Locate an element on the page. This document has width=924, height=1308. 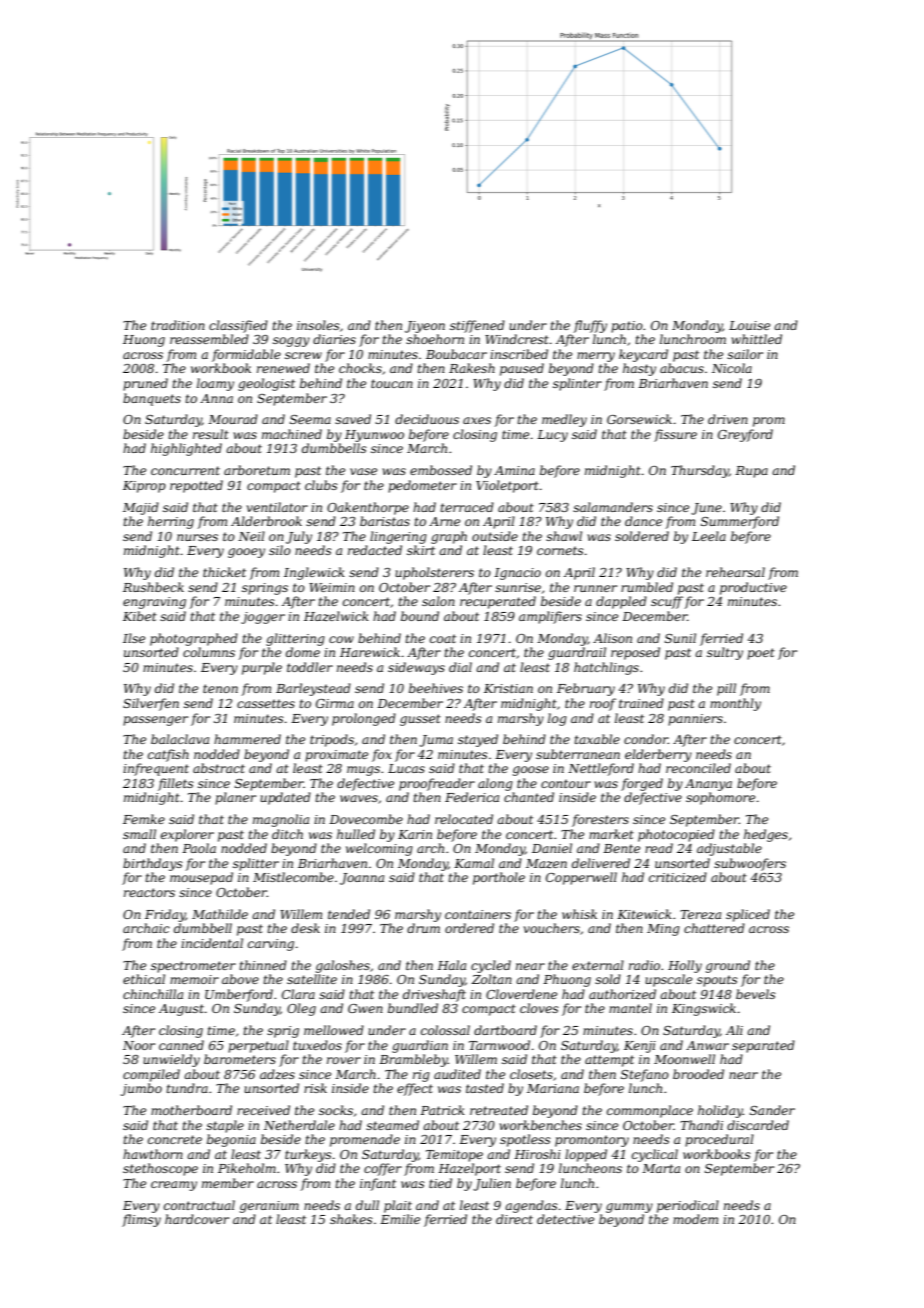
geranium is located at coordinates (269, 1207).
